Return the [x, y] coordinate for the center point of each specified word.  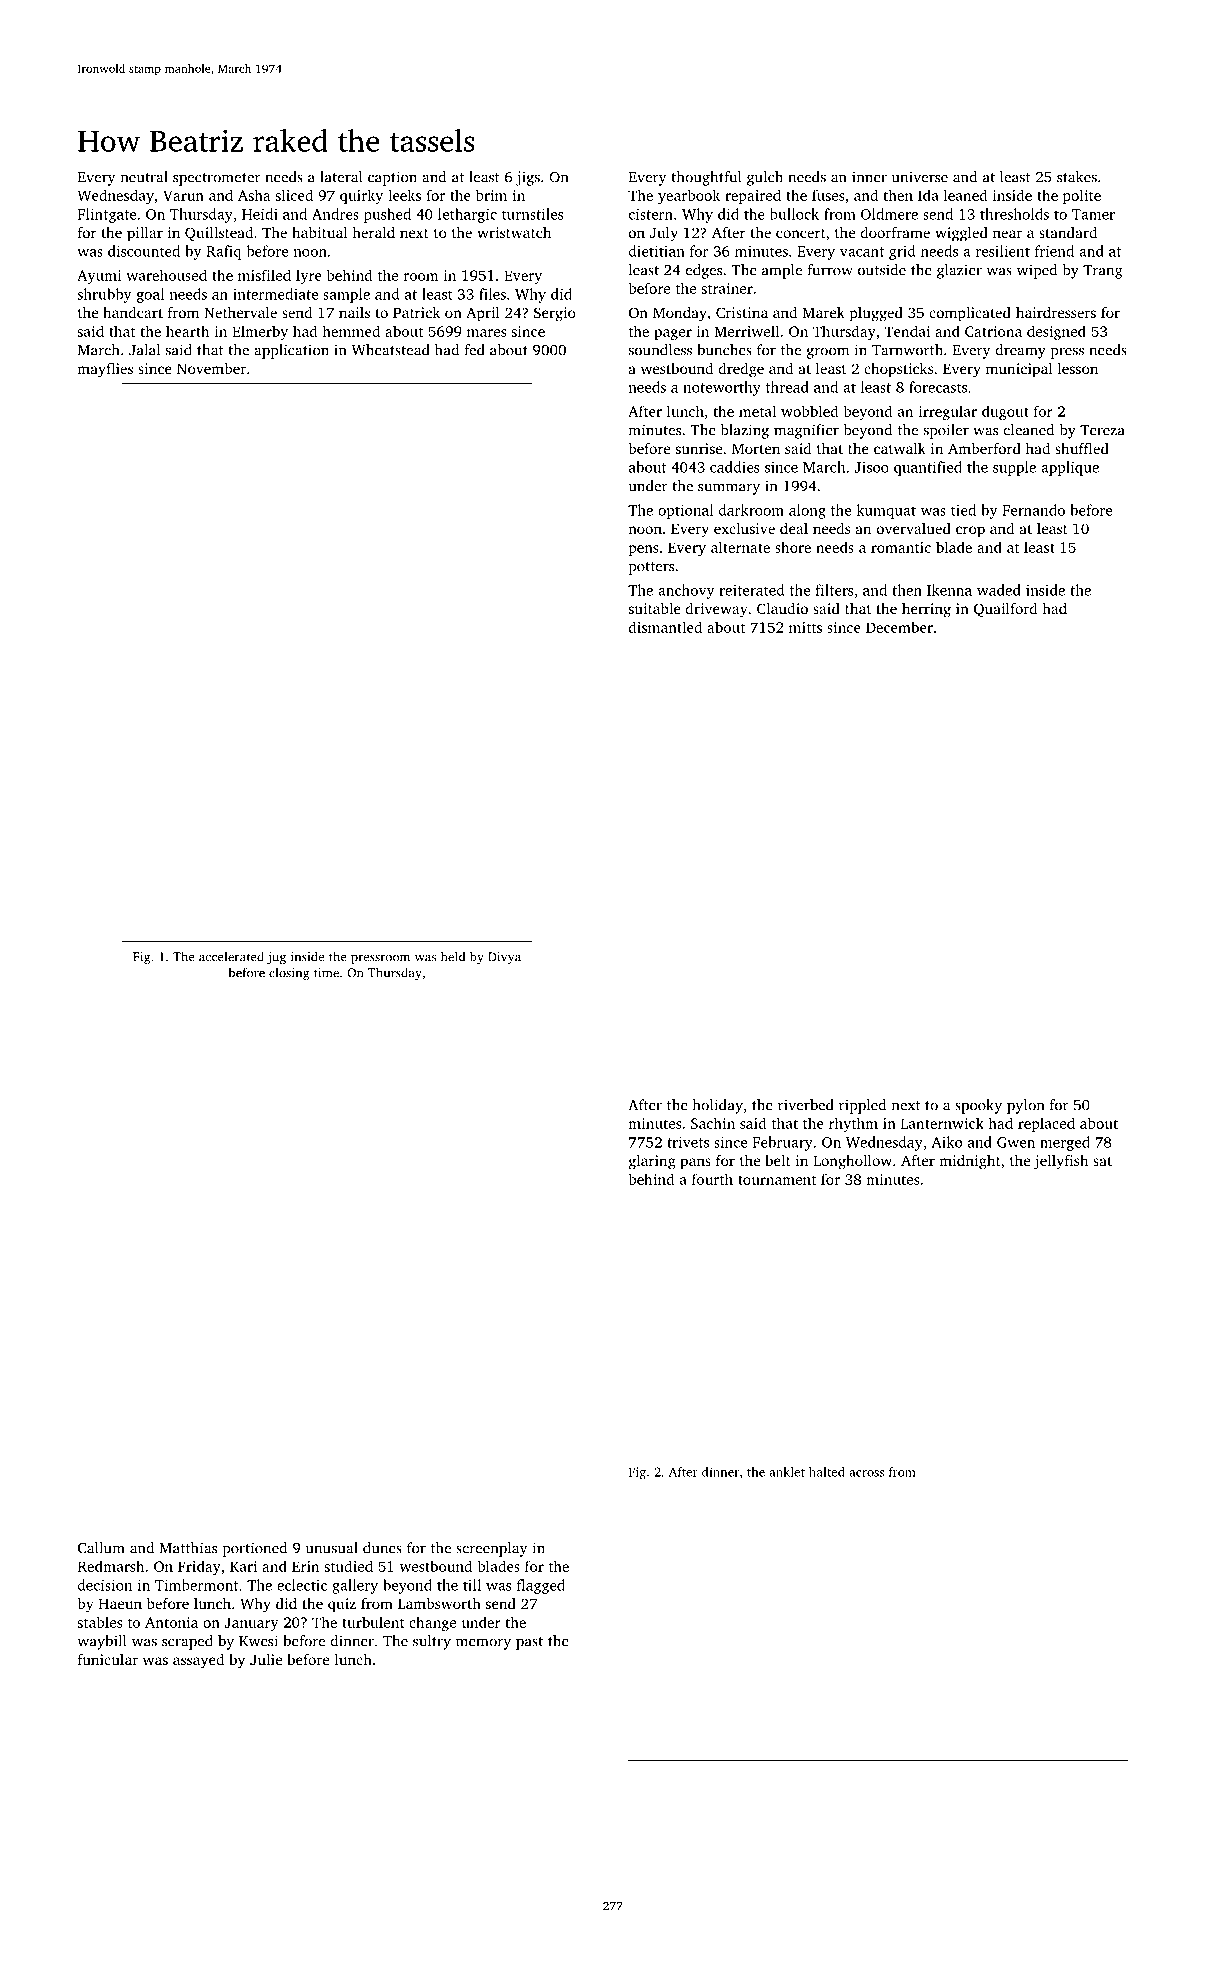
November [211, 368]
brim [491, 195]
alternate [740, 547]
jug [276, 958]
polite [1082, 196]
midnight [970, 1162]
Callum [101, 1548]
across [866, 1473]
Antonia [171, 1622]
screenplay [491, 1549]
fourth [712, 1179]
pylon [1025, 1106]
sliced [294, 195]
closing [289, 973]
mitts [805, 627]
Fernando [1033, 510]
